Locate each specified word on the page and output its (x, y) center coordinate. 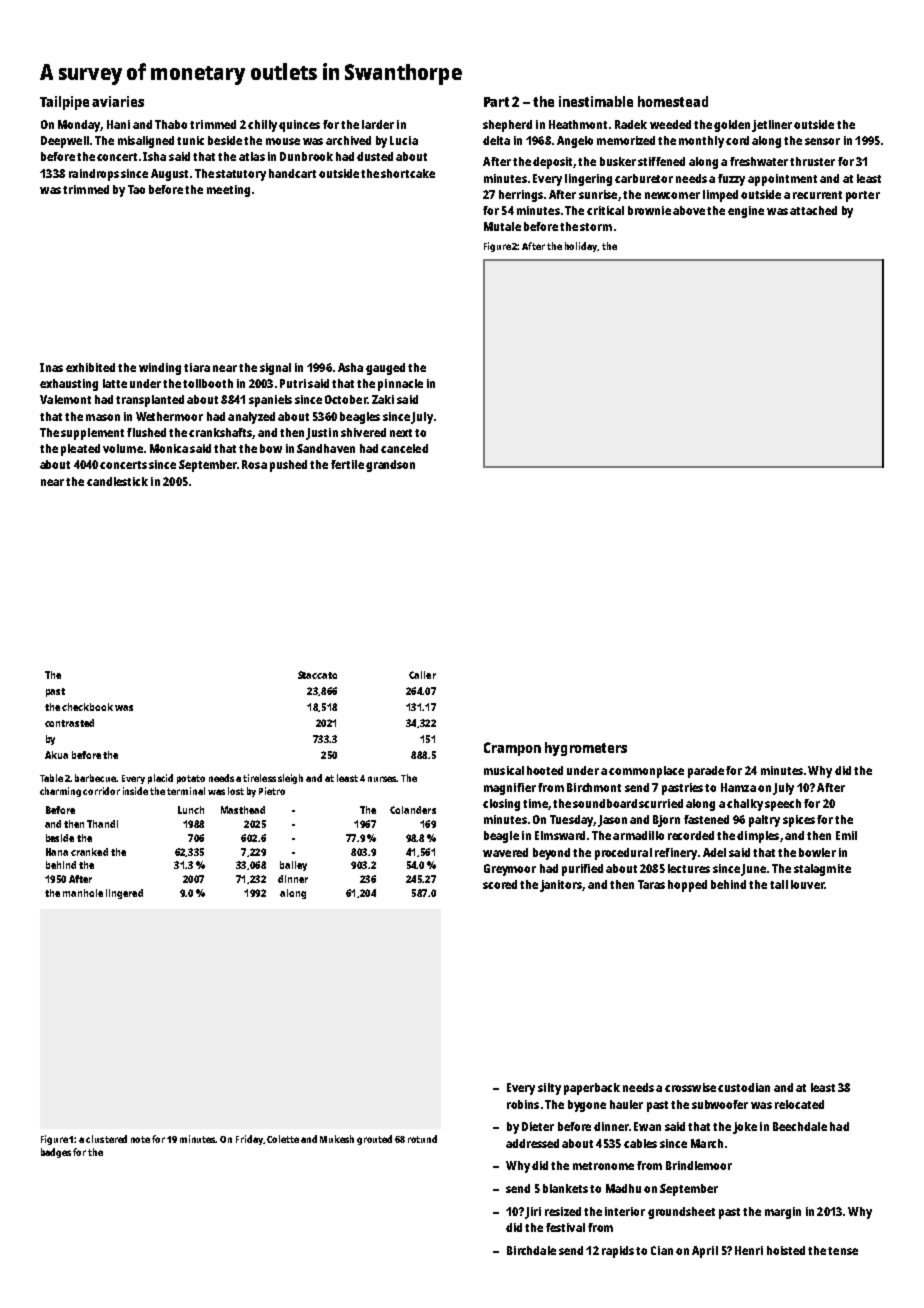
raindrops (94, 175)
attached (813, 210)
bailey (293, 866)
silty (549, 1089)
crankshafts (220, 432)
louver (807, 884)
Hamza (738, 787)
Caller (422, 675)
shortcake (408, 173)
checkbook (87, 707)
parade (706, 772)
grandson (390, 466)
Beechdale (800, 1126)
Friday (249, 1140)
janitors (561, 886)
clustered (106, 1139)
